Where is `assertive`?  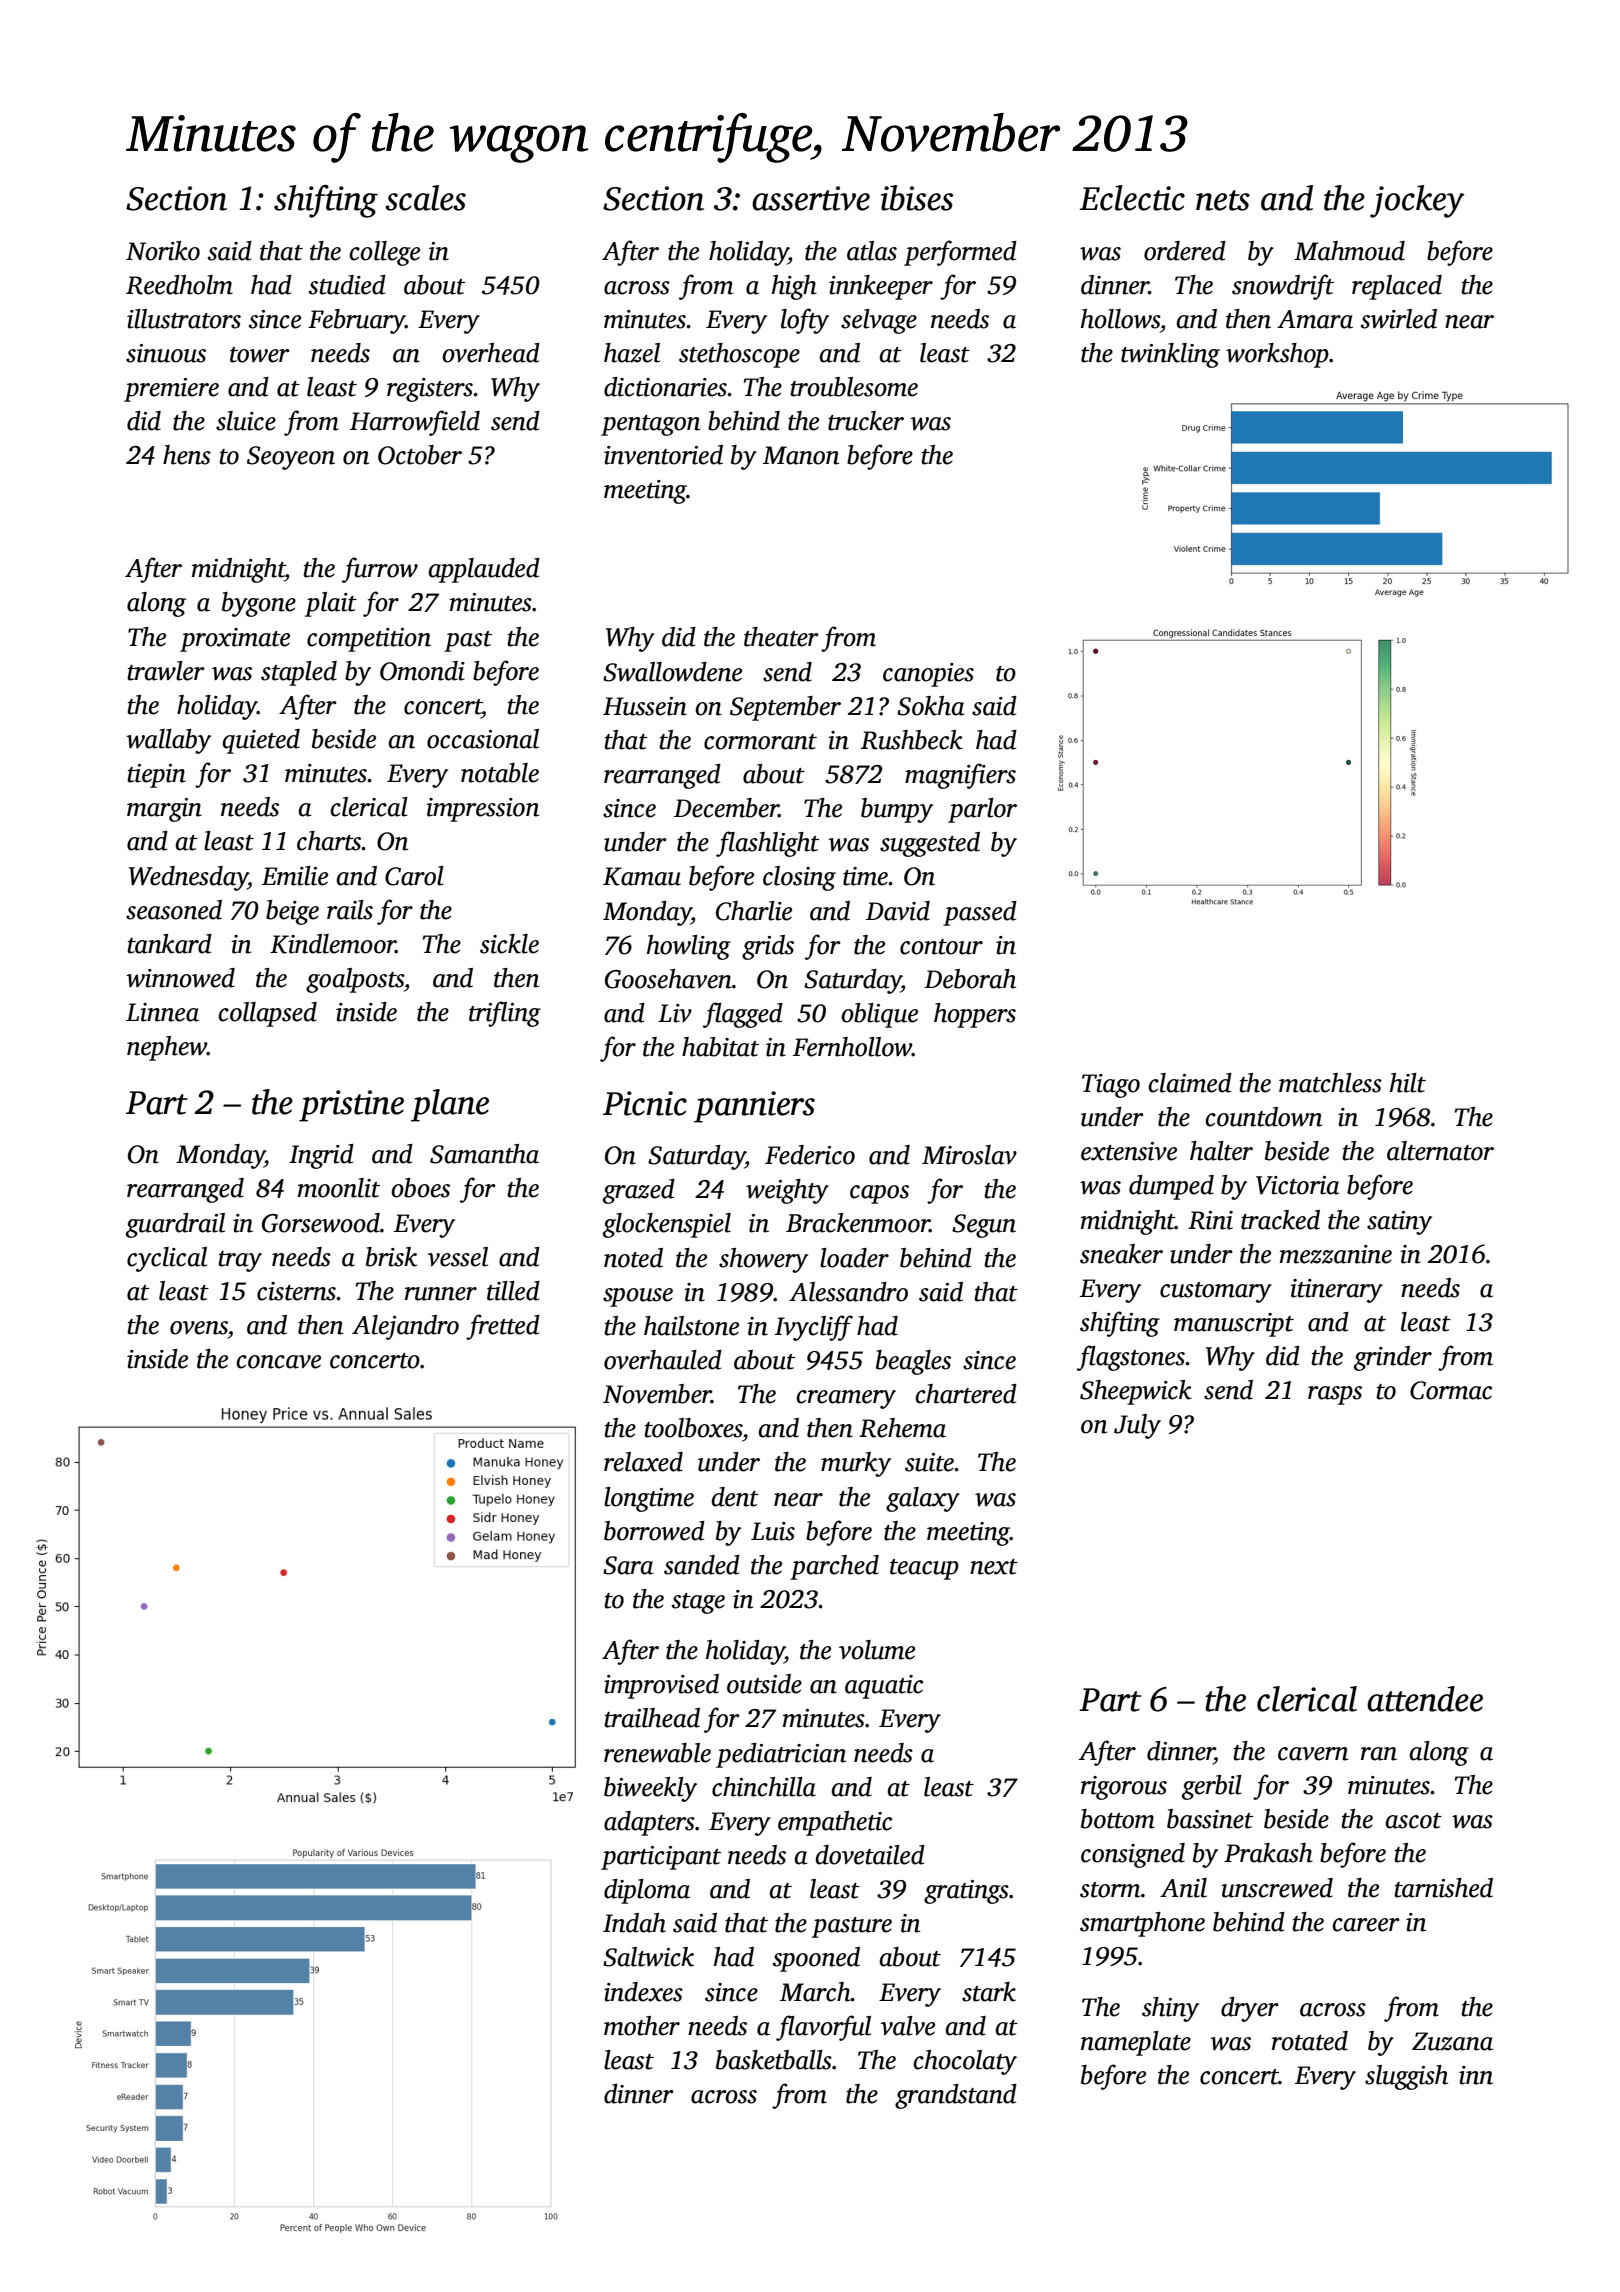 assertive is located at coordinates (811, 198).
